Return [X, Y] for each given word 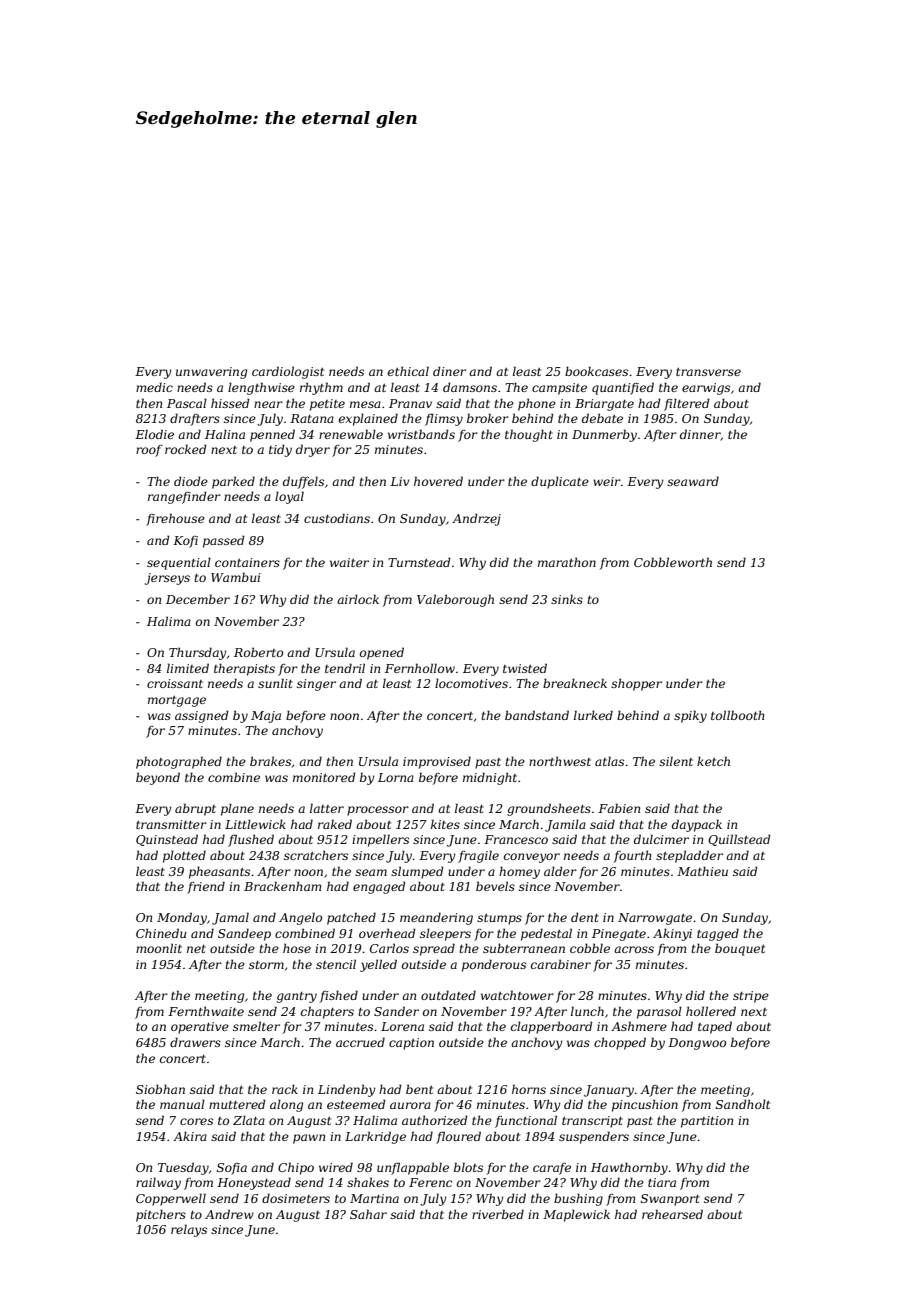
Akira [190, 1136]
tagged [718, 934]
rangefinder [184, 497]
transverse [708, 372]
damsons [470, 387]
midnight [490, 778]
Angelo [300, 918]
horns [529, 1089]
